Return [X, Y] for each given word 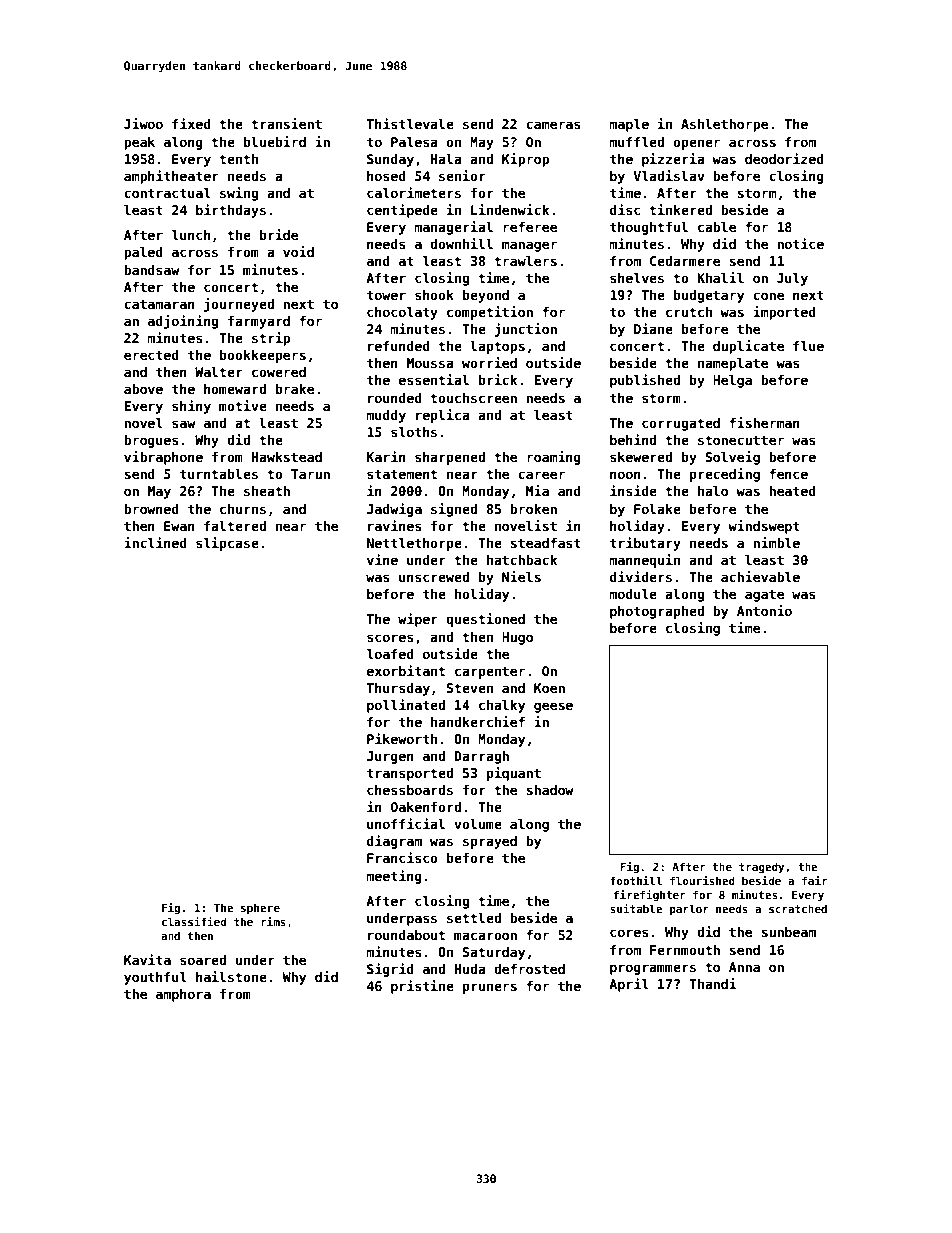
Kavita [147, 959]
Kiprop [525, 160]
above [143, 389]
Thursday [398, 689]
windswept [764, 527]
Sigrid [390, 970]
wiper [418, 620]
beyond [486, 296]
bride [279, 234]
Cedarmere [685, 261]
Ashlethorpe [724, 125]
